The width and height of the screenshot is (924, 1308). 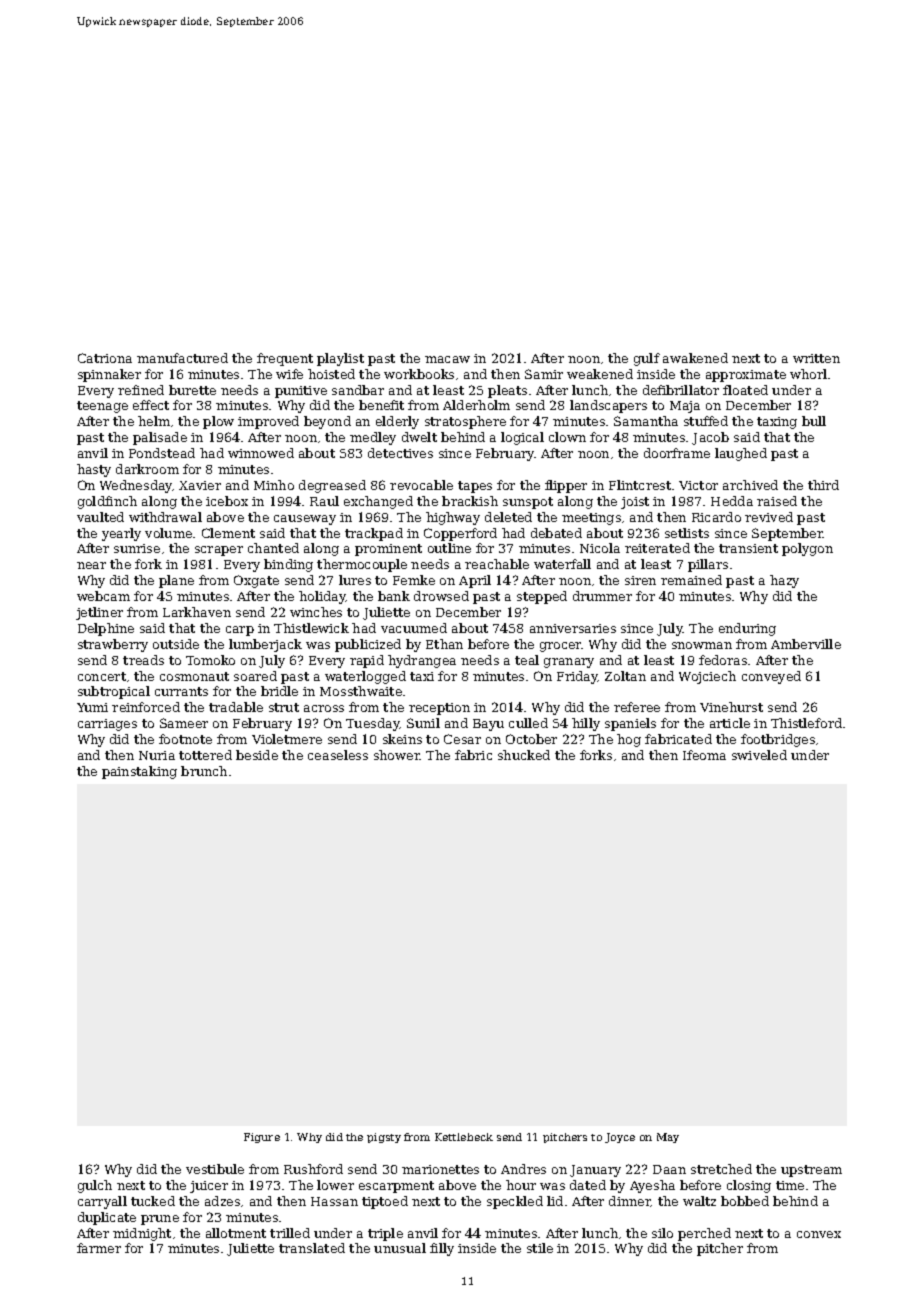 I want to click on soared, so click(x=255, y=676).
